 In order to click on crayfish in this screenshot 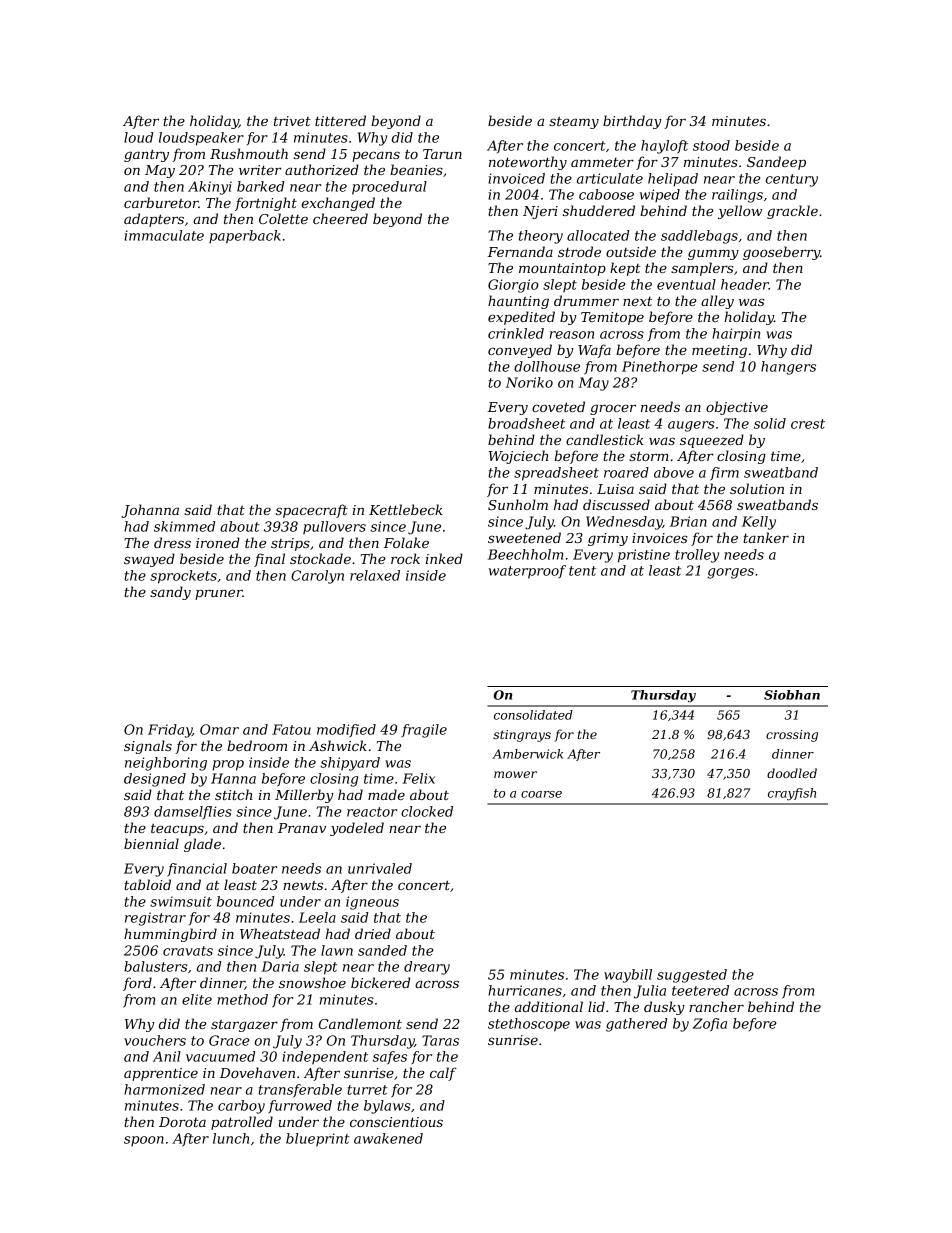, I will do `click(792, 794)`.
